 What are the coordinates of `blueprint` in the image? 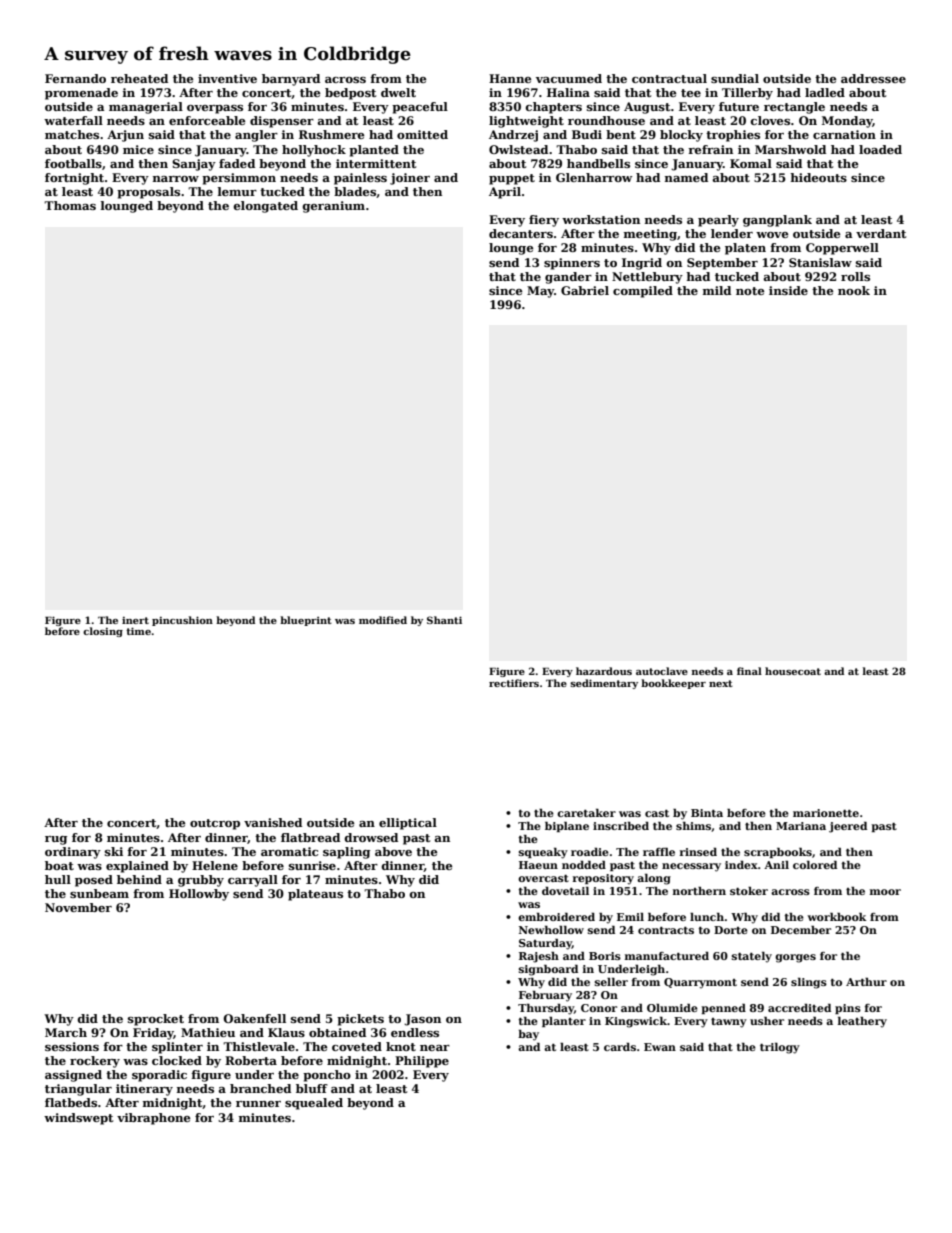 It's located at (306, 621).
